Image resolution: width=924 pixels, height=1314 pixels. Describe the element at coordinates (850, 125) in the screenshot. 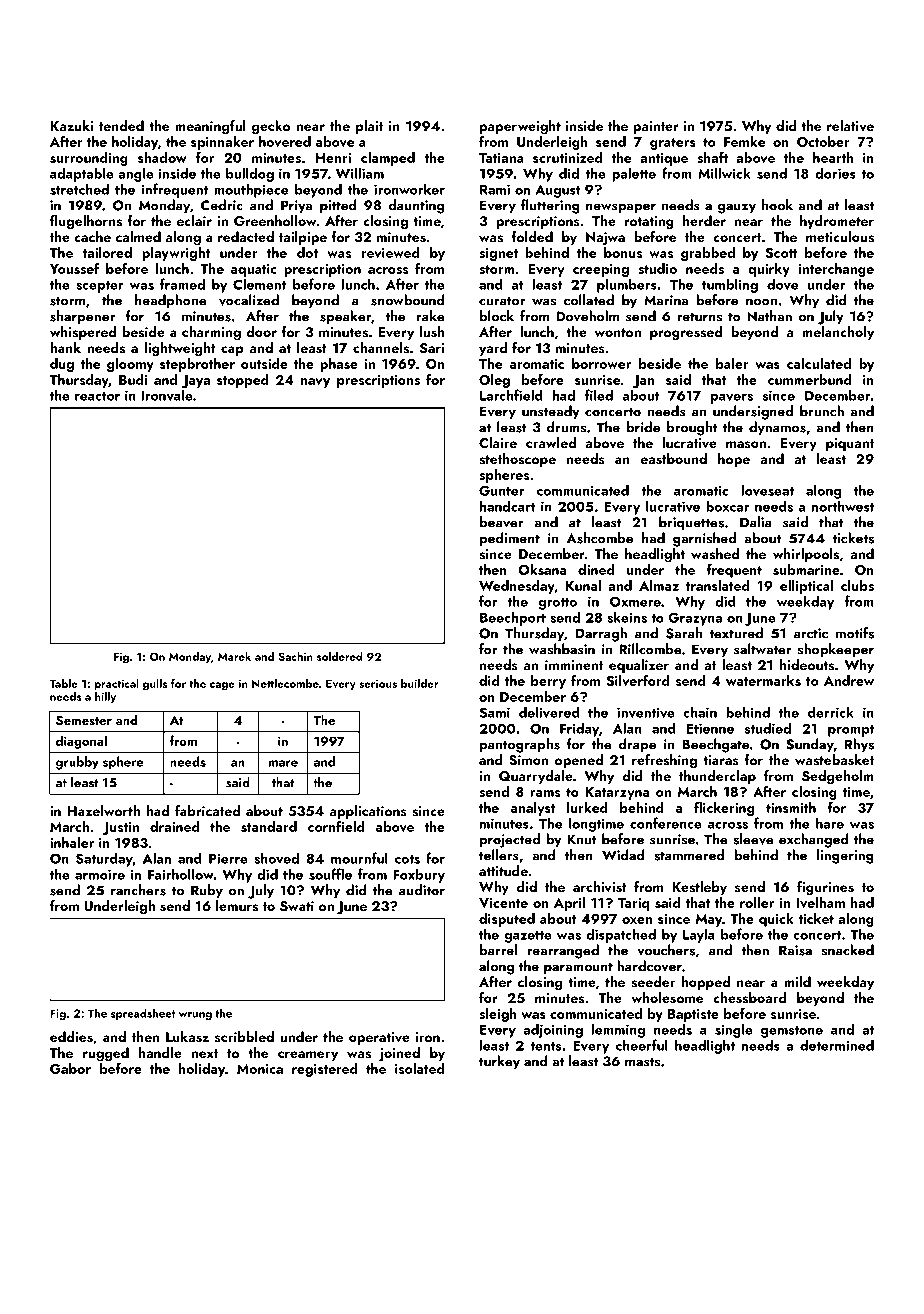

I see `relative` at that location.
